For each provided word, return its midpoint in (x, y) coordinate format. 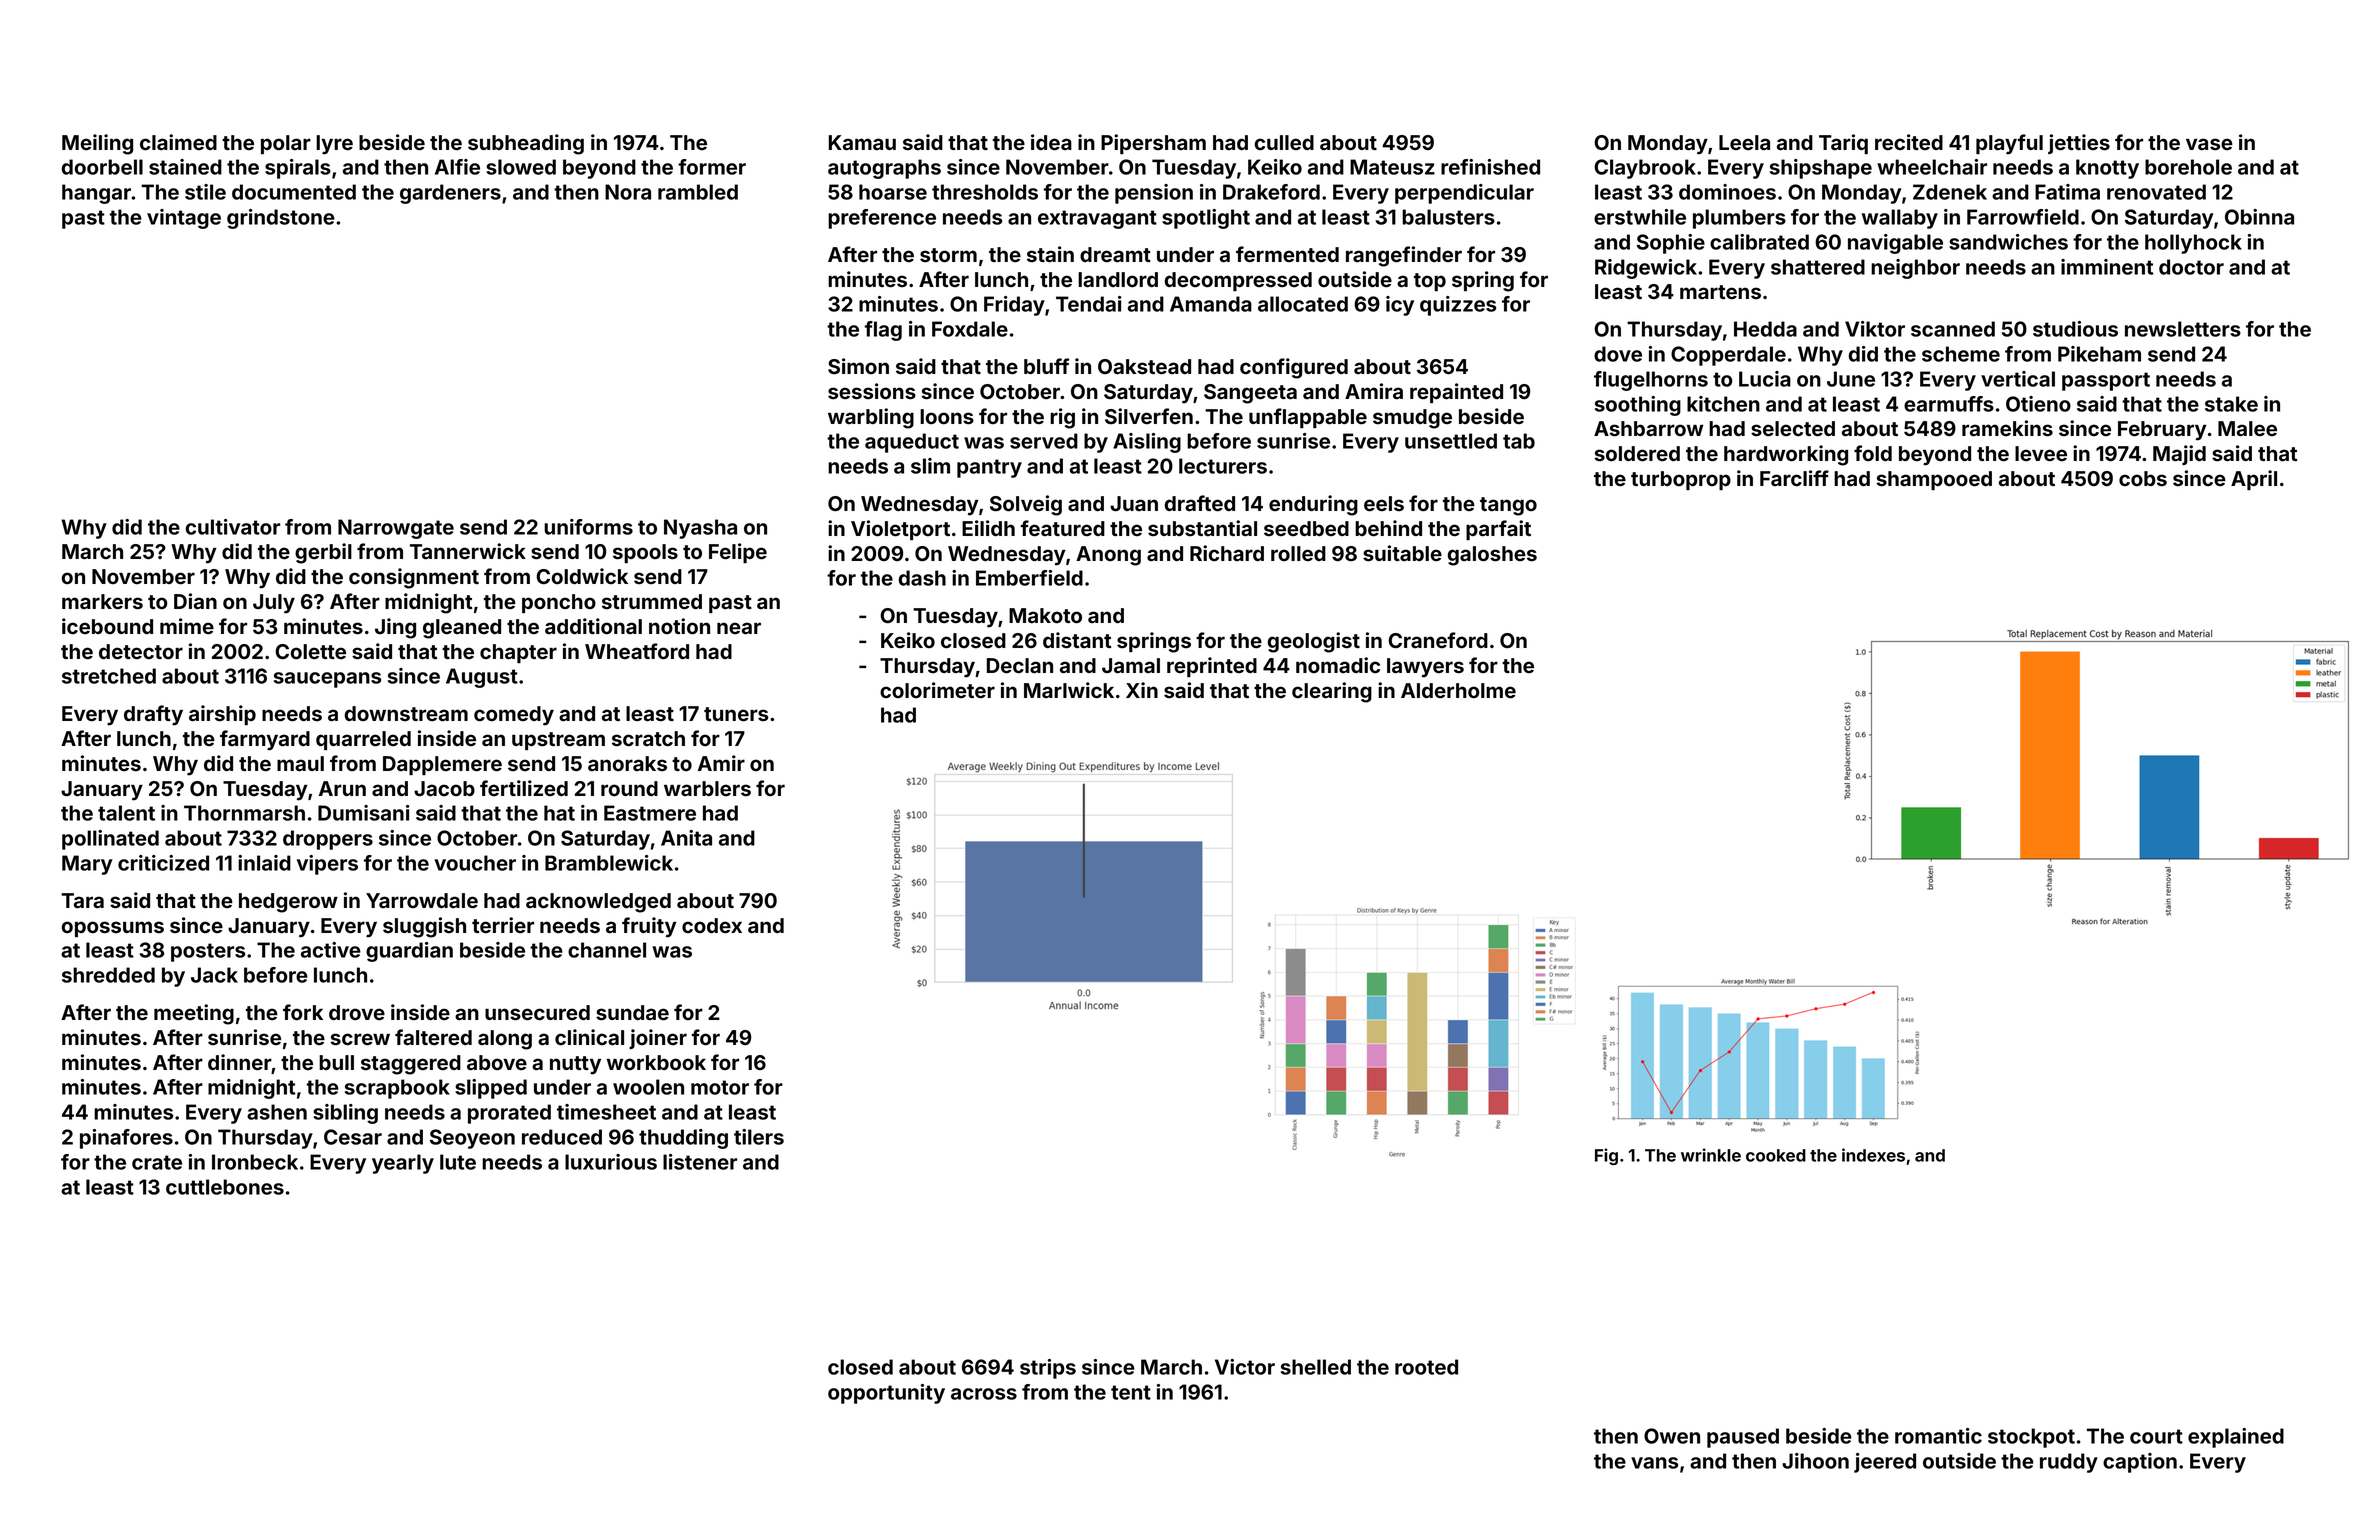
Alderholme (1458, 691)
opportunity (886, 1394)
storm (948, 255)
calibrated (1759, 242)
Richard (1227, 553)
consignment (414, 578)
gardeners (450, 194)
